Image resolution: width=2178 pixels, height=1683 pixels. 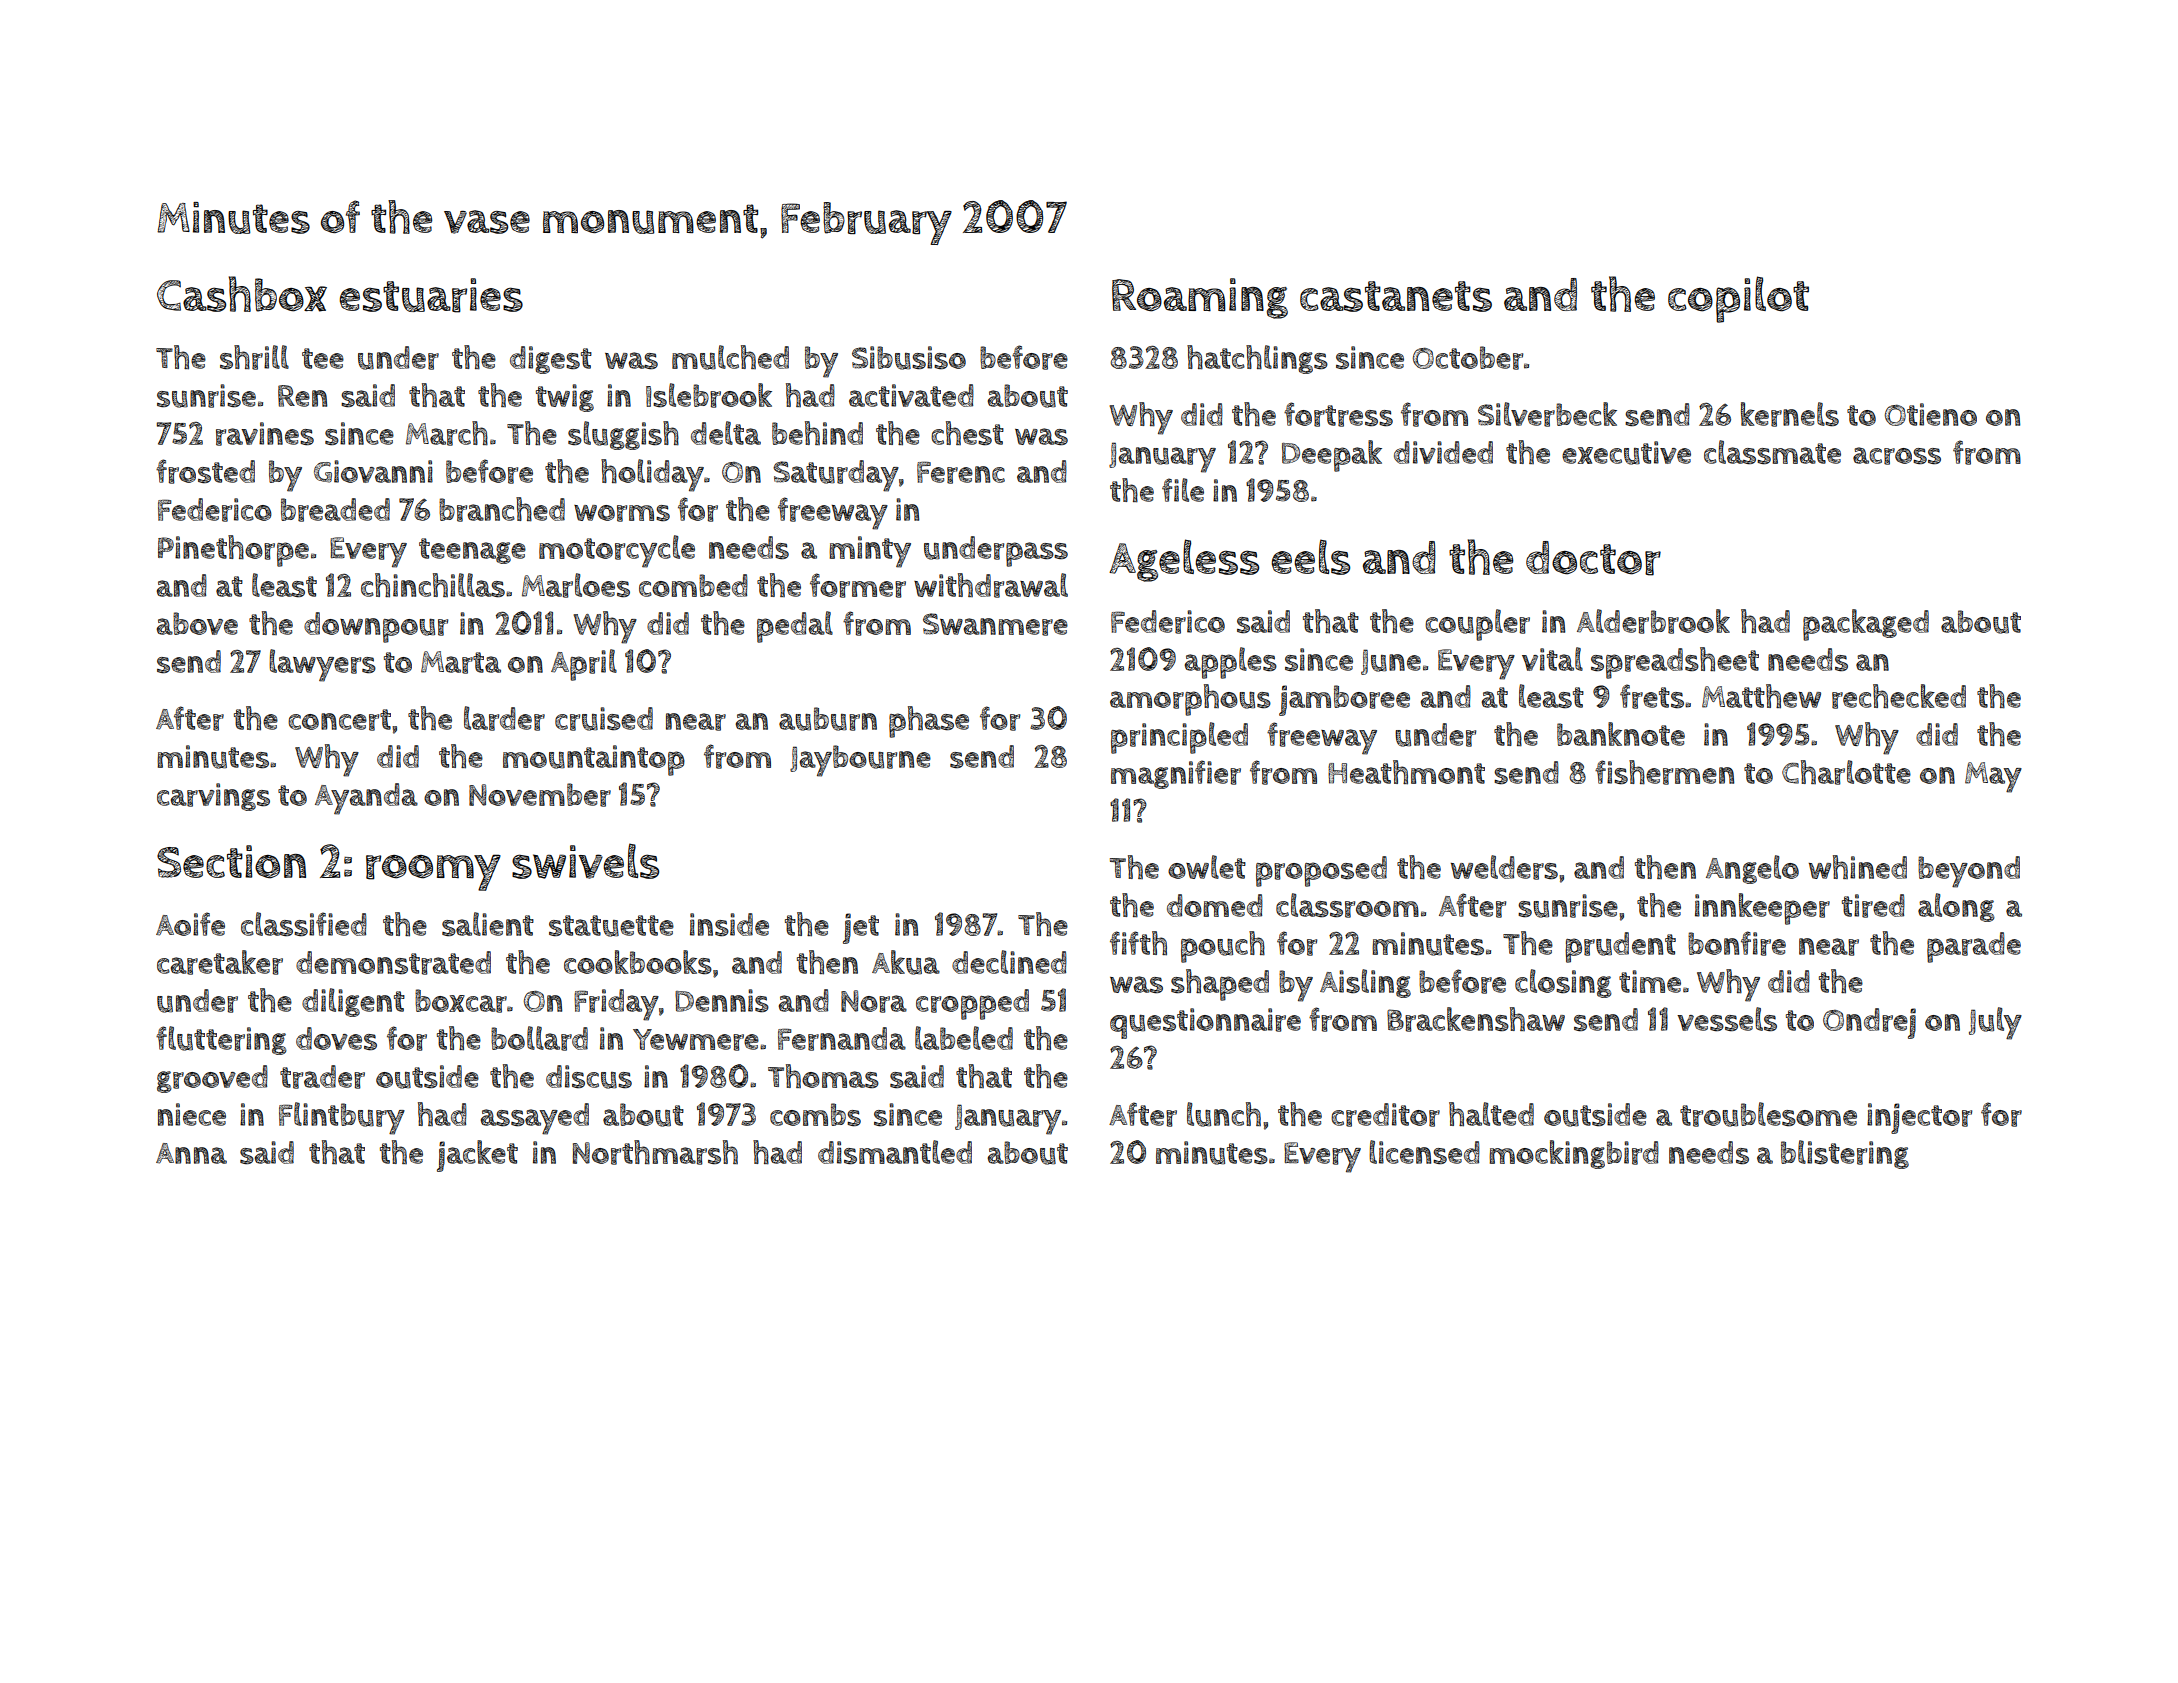 What do you see at coordinates (929, 722) in the page?
I see `phase` at bounding box center [929, 722].
